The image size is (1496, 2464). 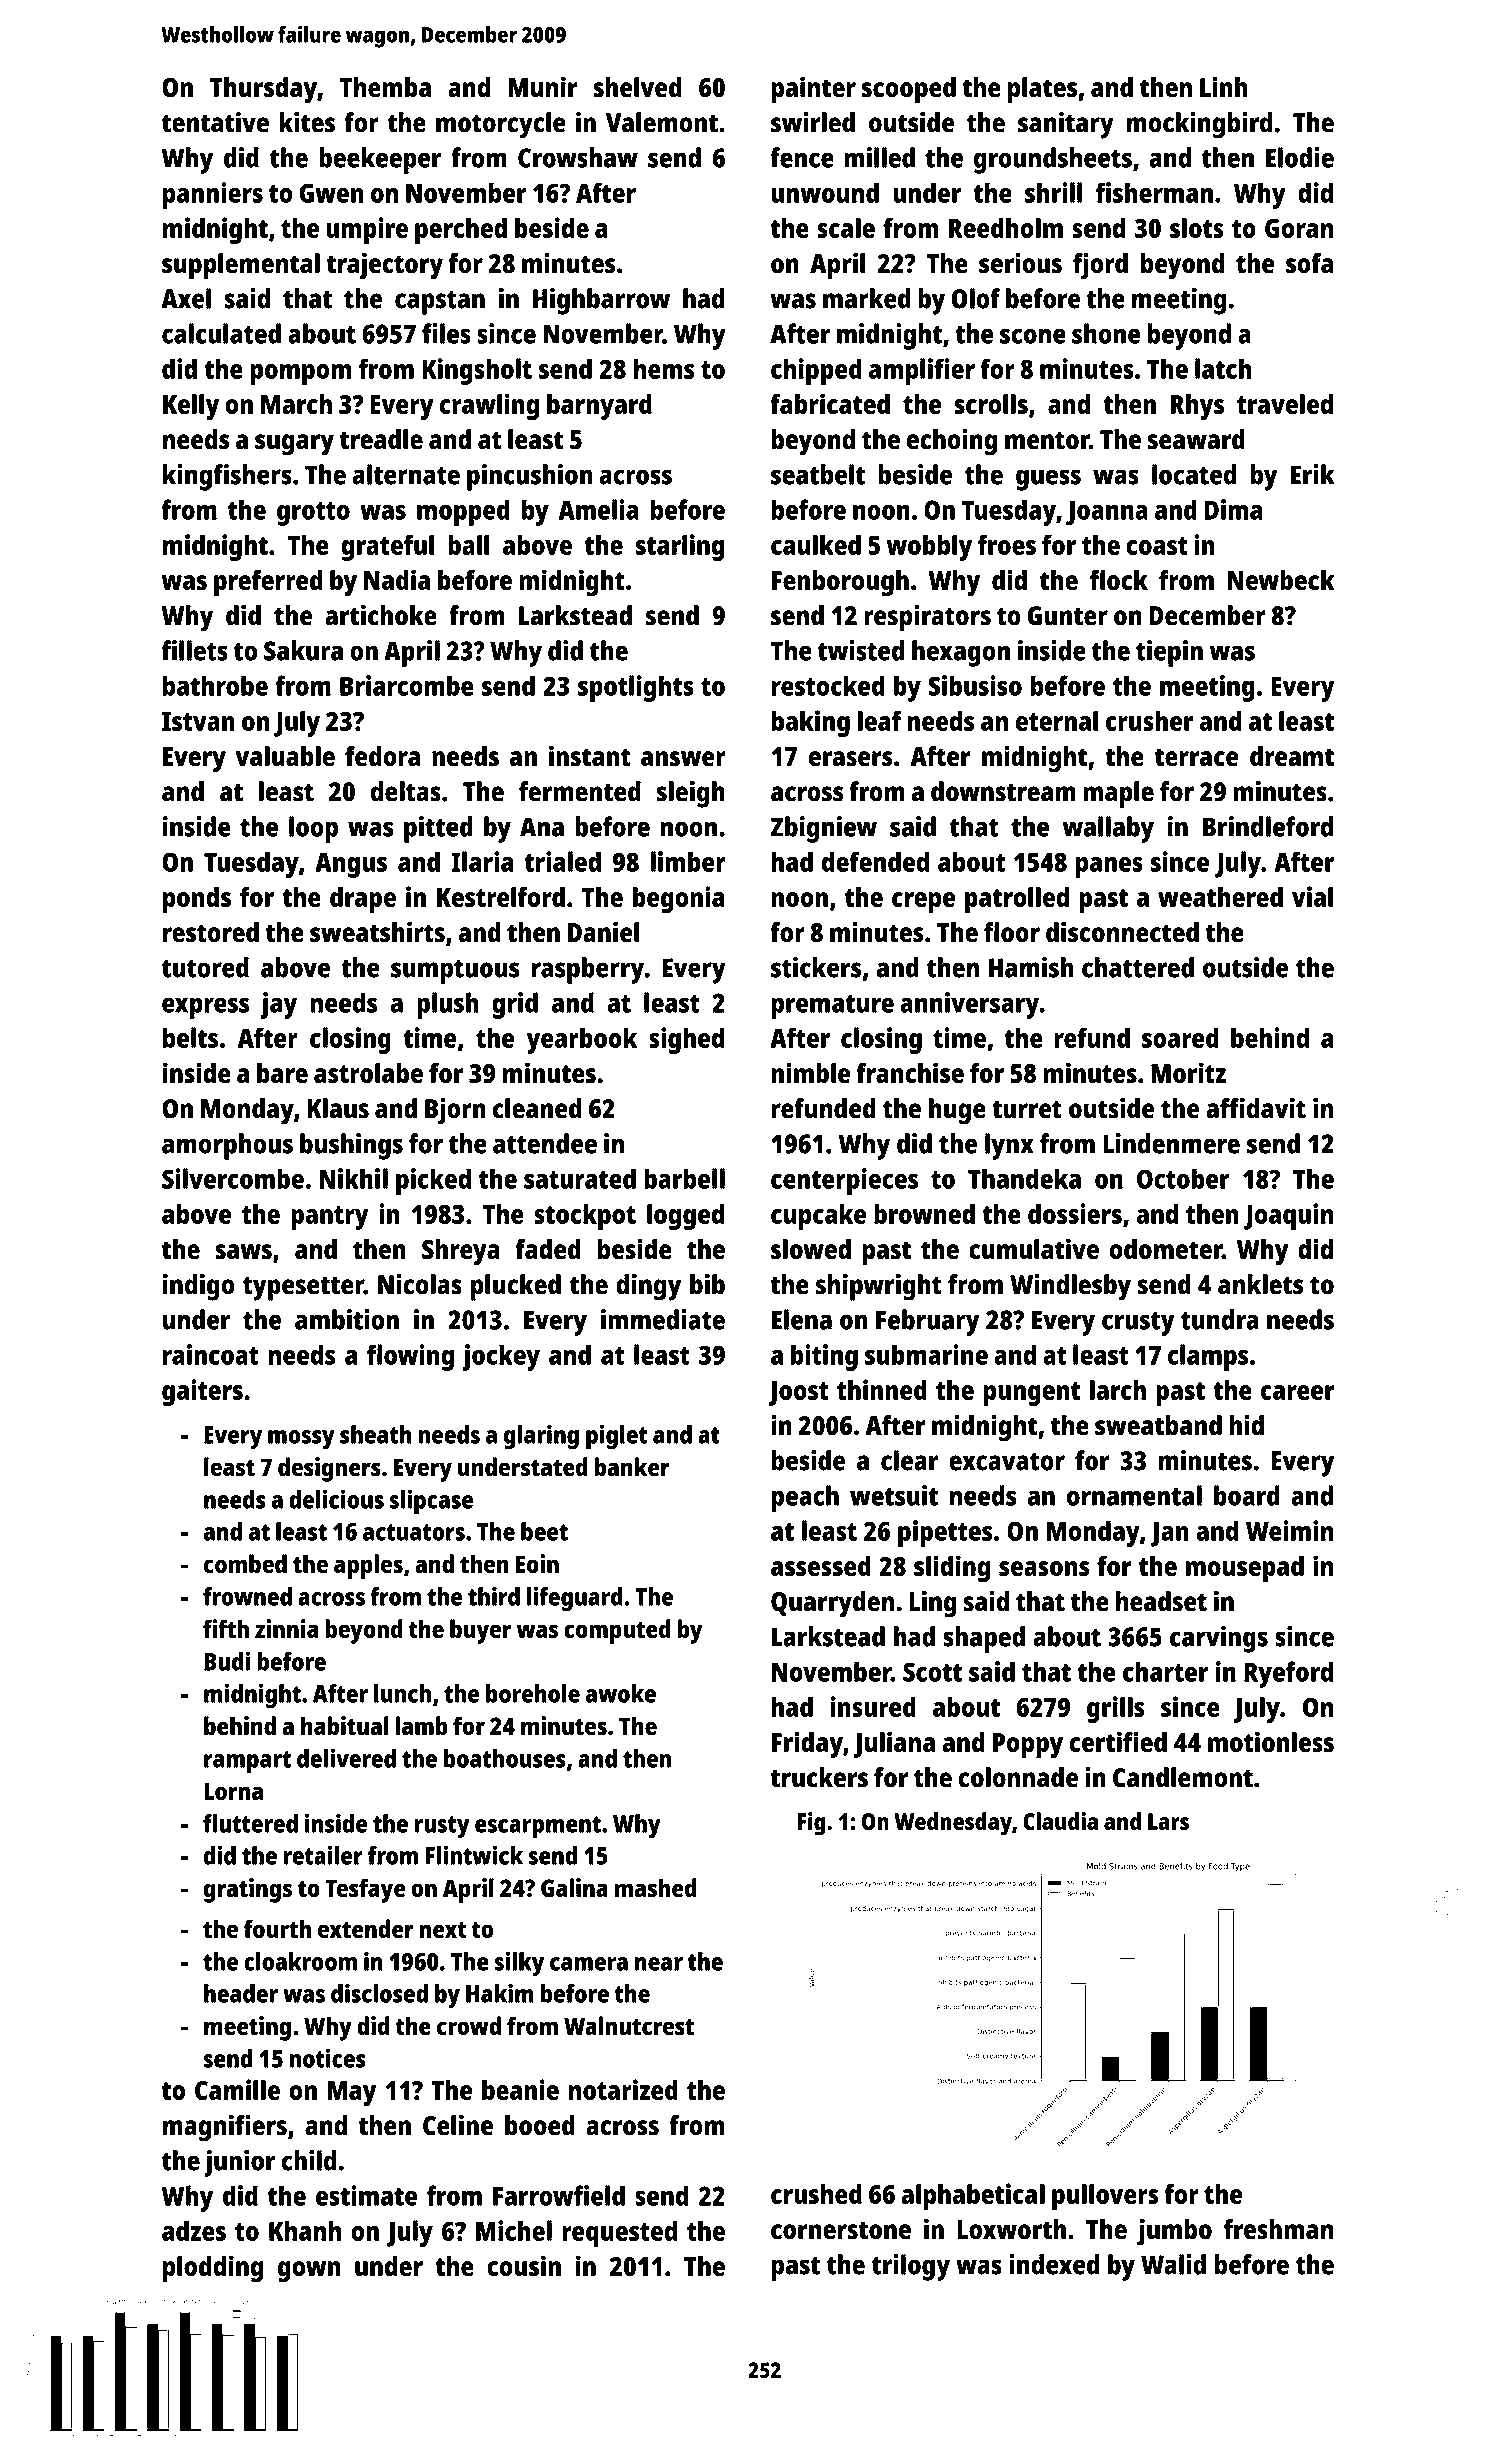 I want to click on Flintwick, so click(x=474, y=1855).
